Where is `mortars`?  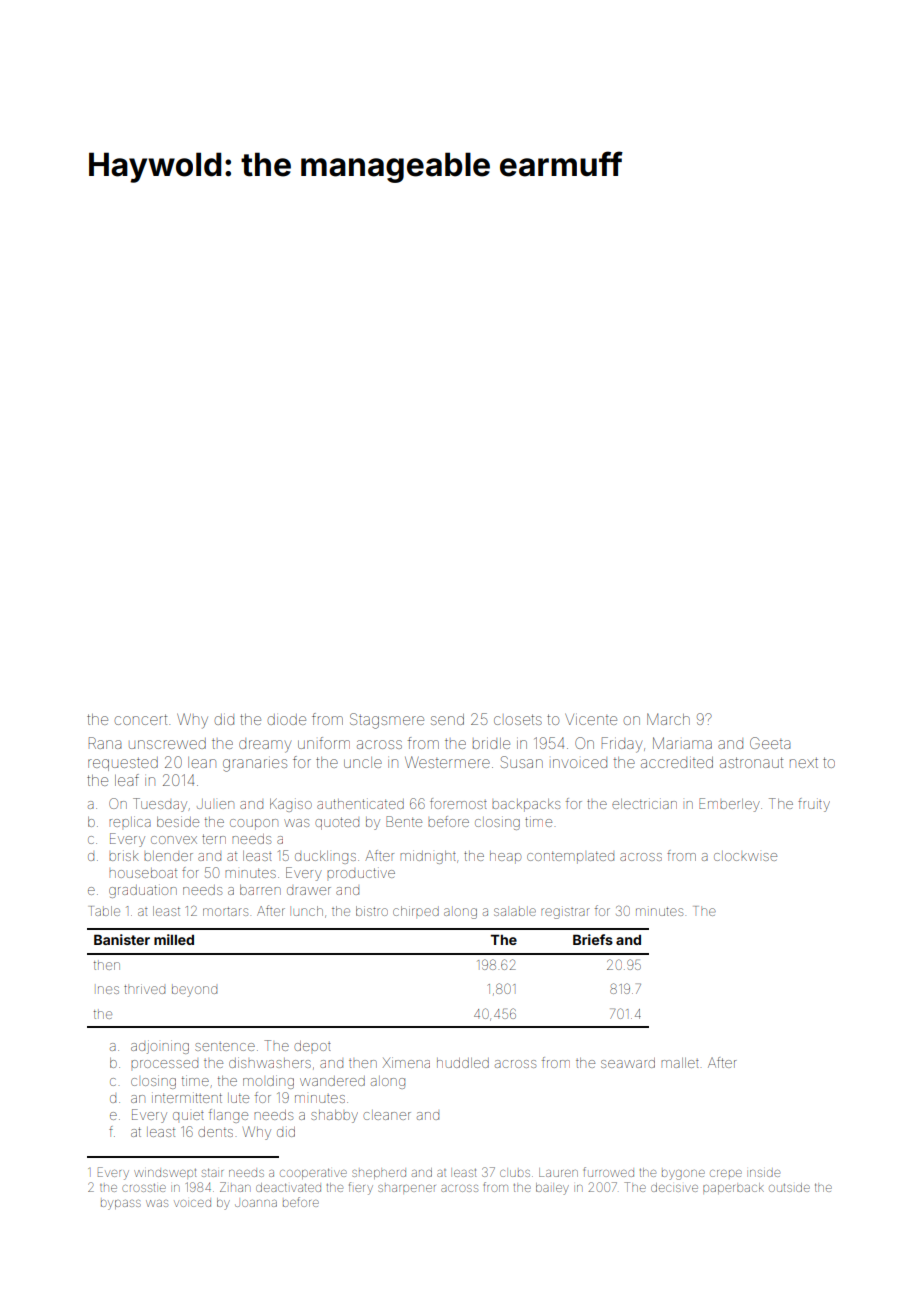
mortars is located at coordinates (225, 911).
